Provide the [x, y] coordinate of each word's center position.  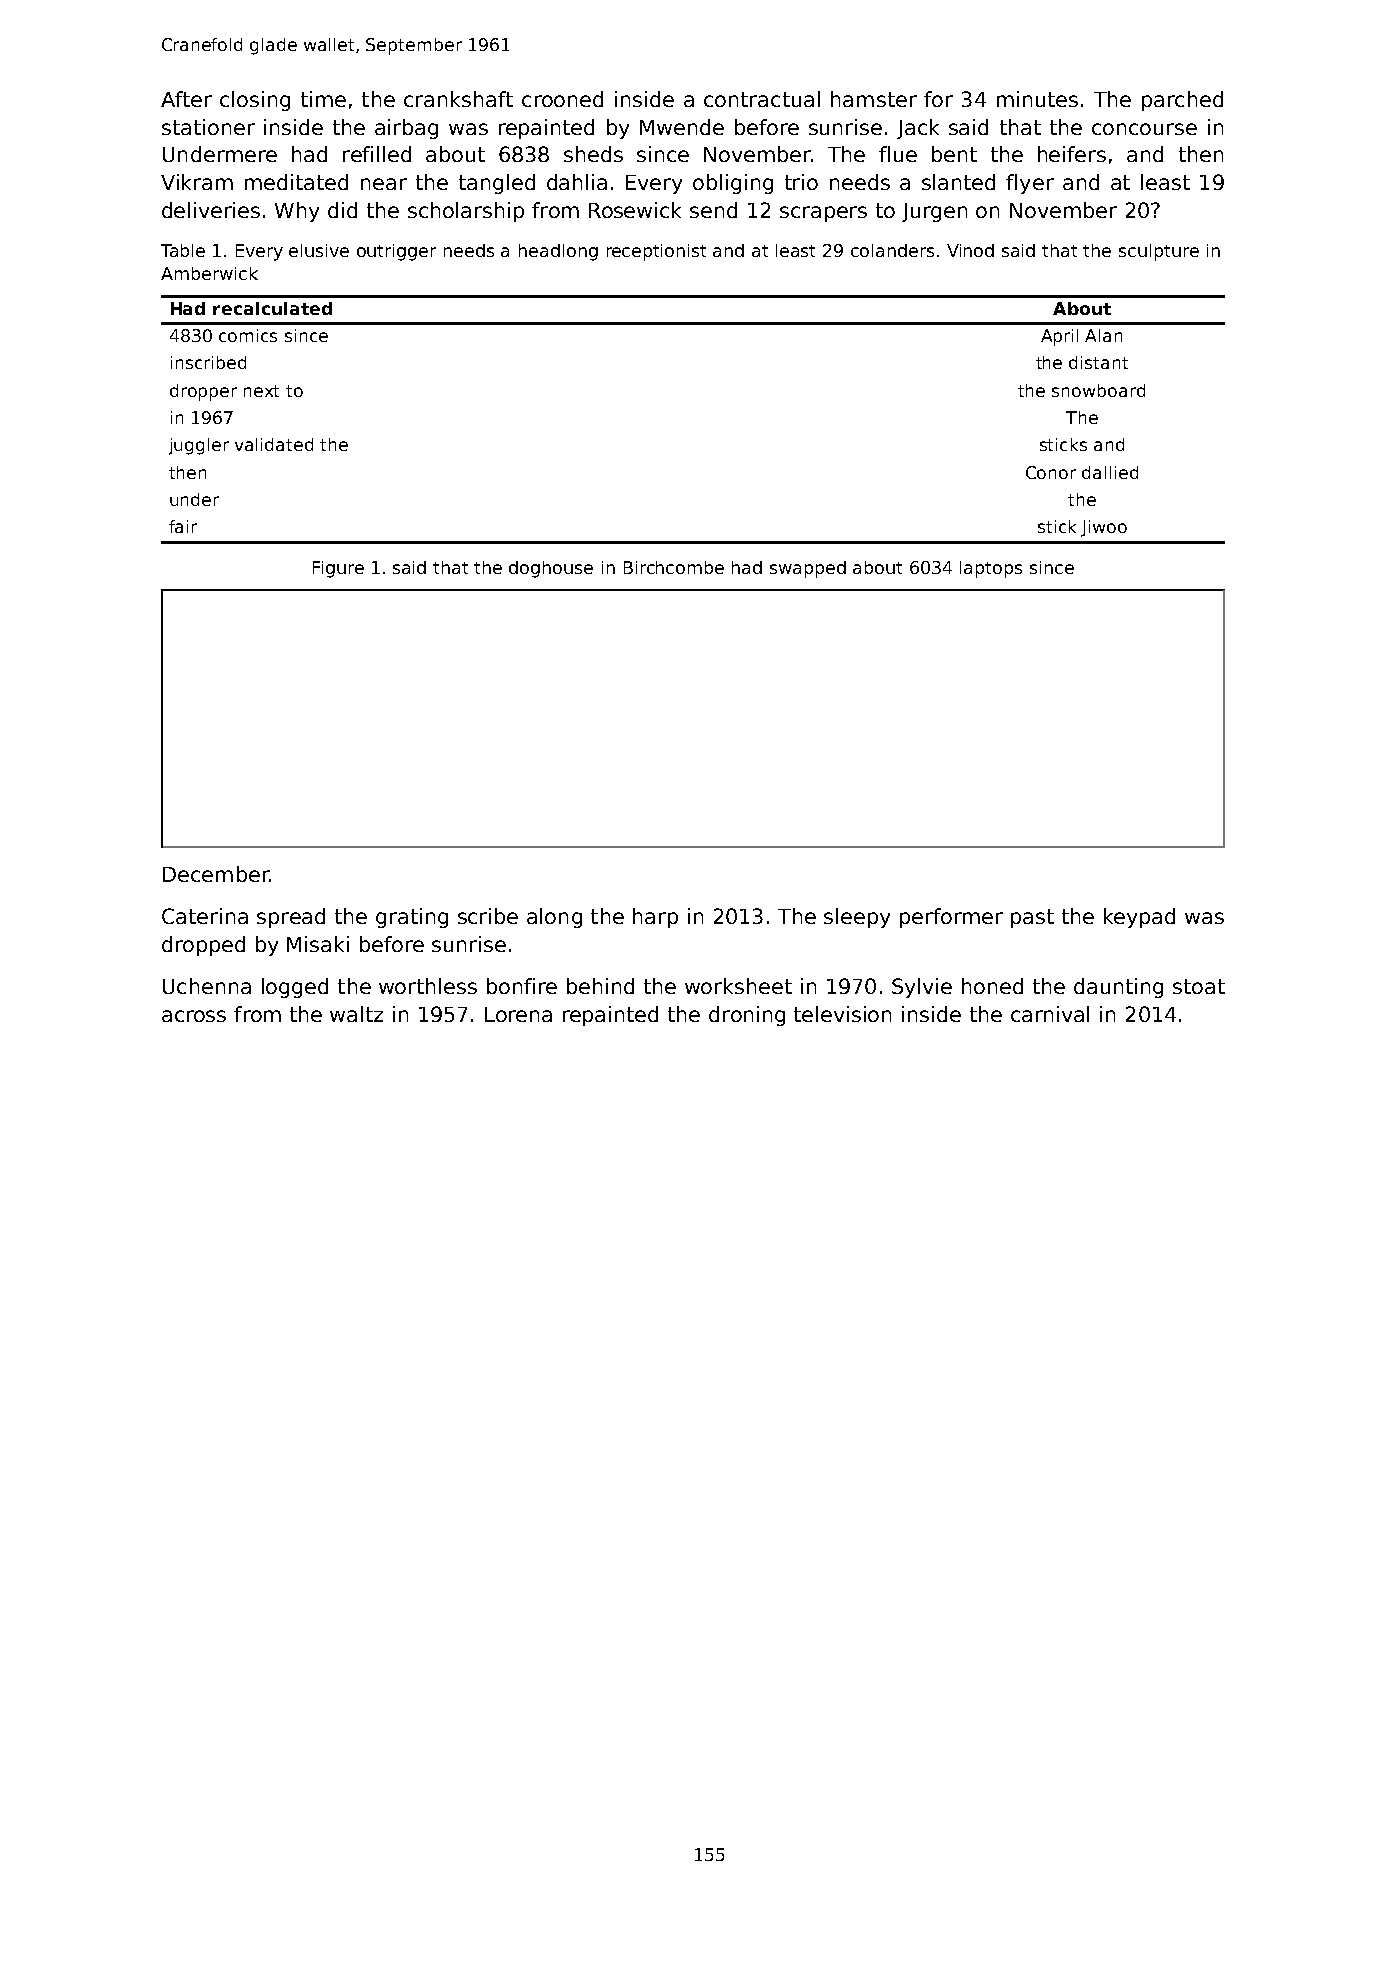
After [186, 99]
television [842, 1014]
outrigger [396, 252]
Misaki [318, 944]
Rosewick [635, 210]
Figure [338, 569]
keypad [1139, 918]
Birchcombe [674, 567]
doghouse [551, 569]
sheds [593, 154]
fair [183, 526]
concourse [1144, 129]
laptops [991, 569]
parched [1182, 101]
